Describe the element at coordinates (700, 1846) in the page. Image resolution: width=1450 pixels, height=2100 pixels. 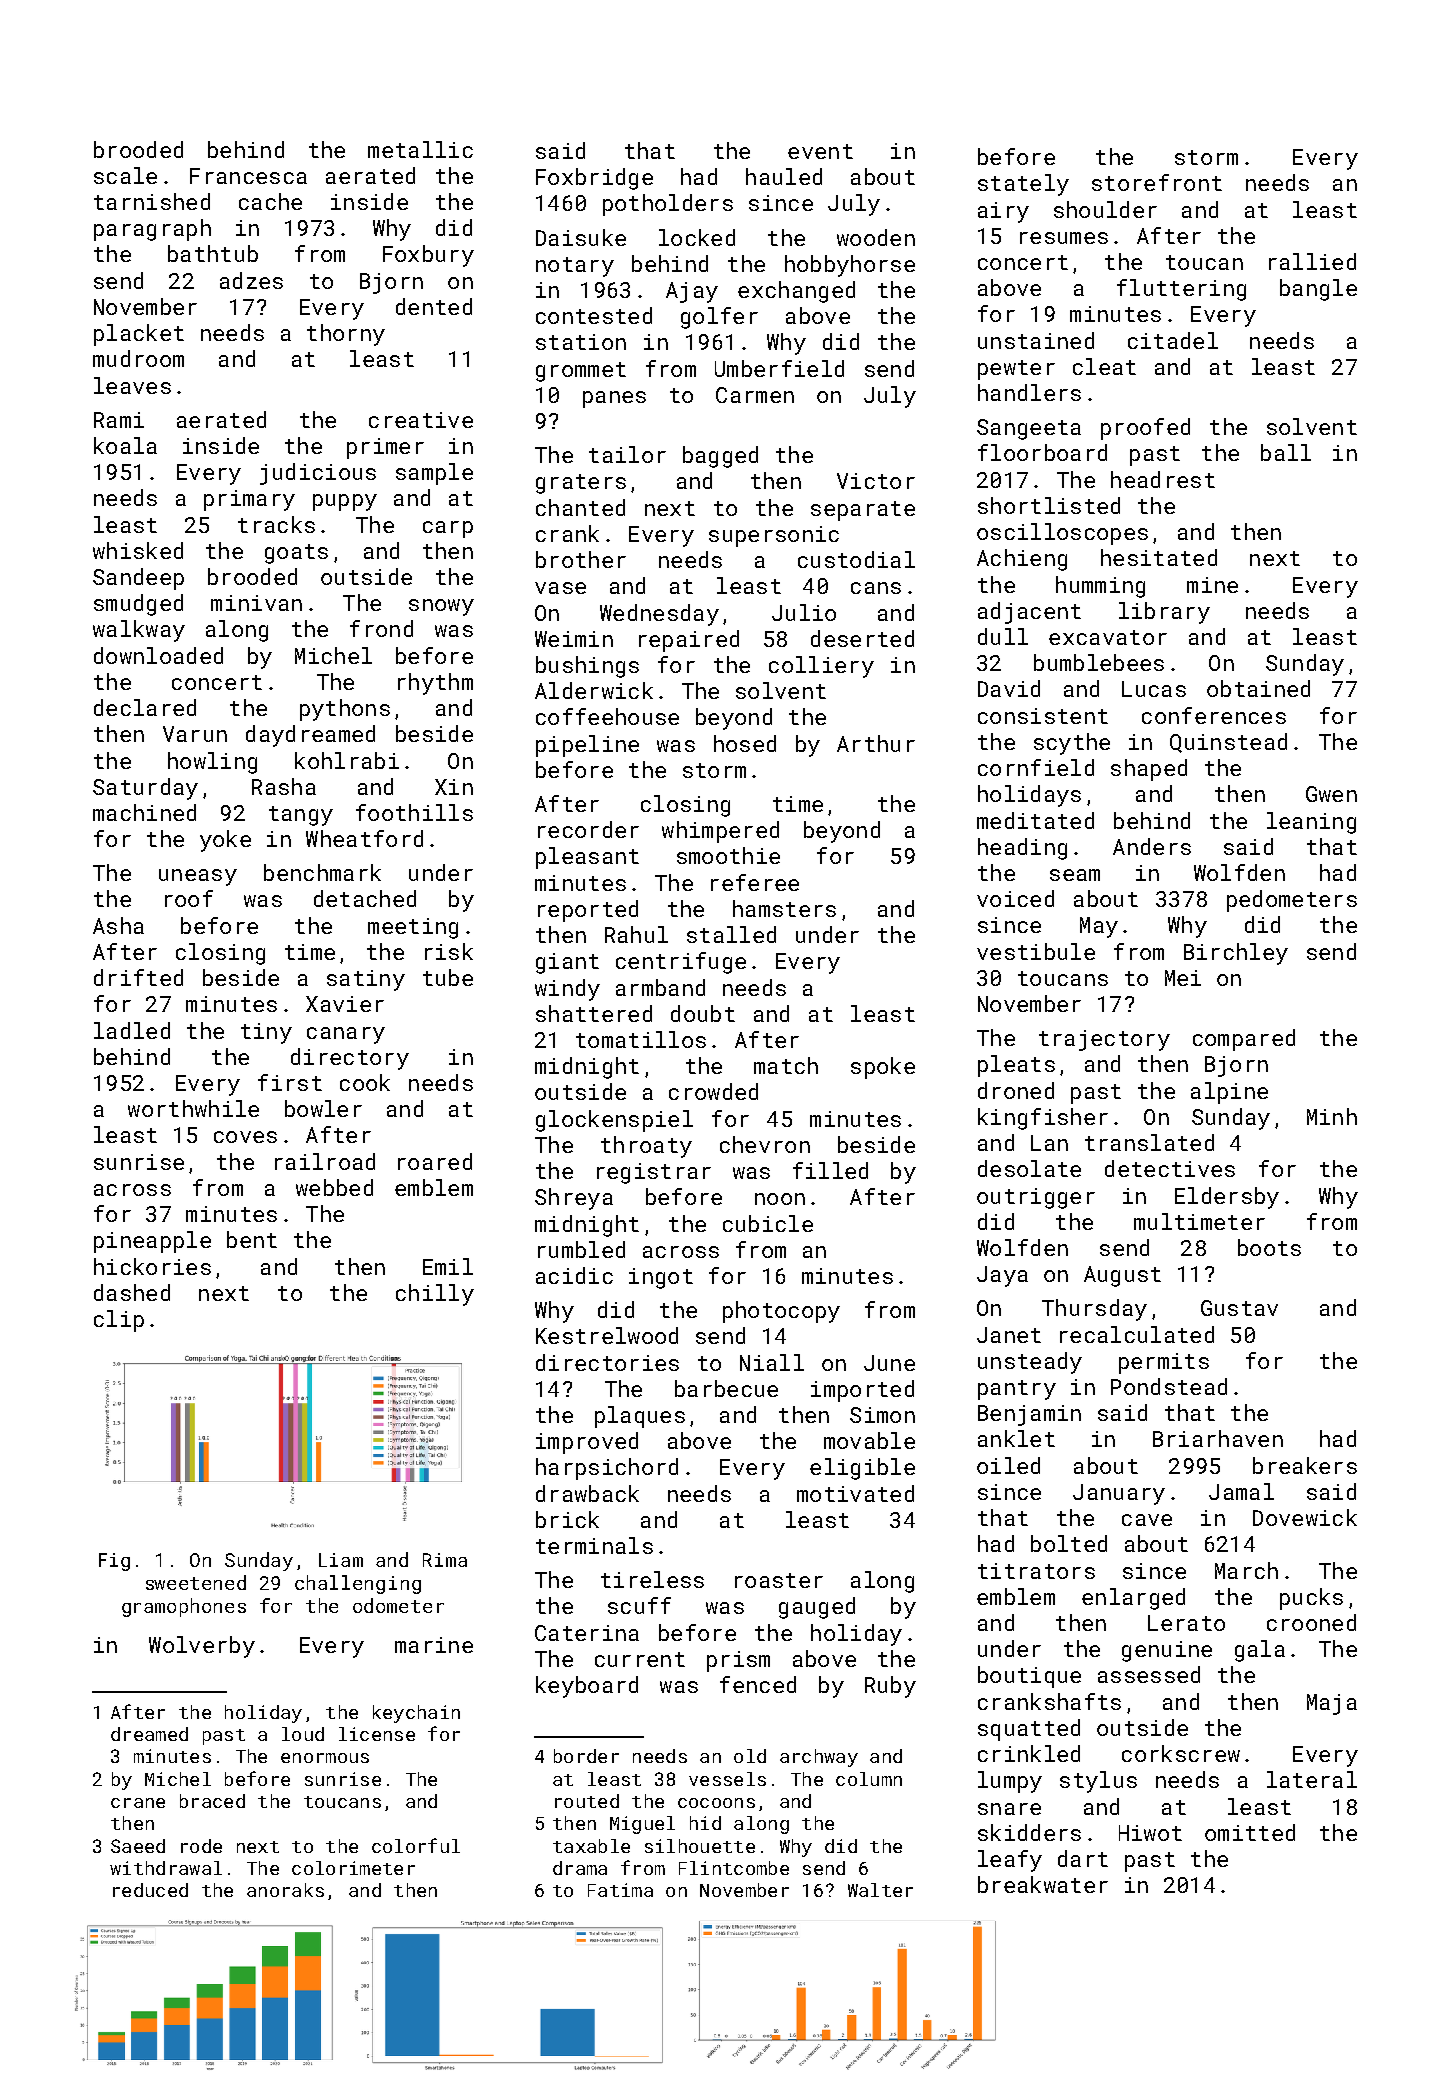
I see `silhouette` at that location.
